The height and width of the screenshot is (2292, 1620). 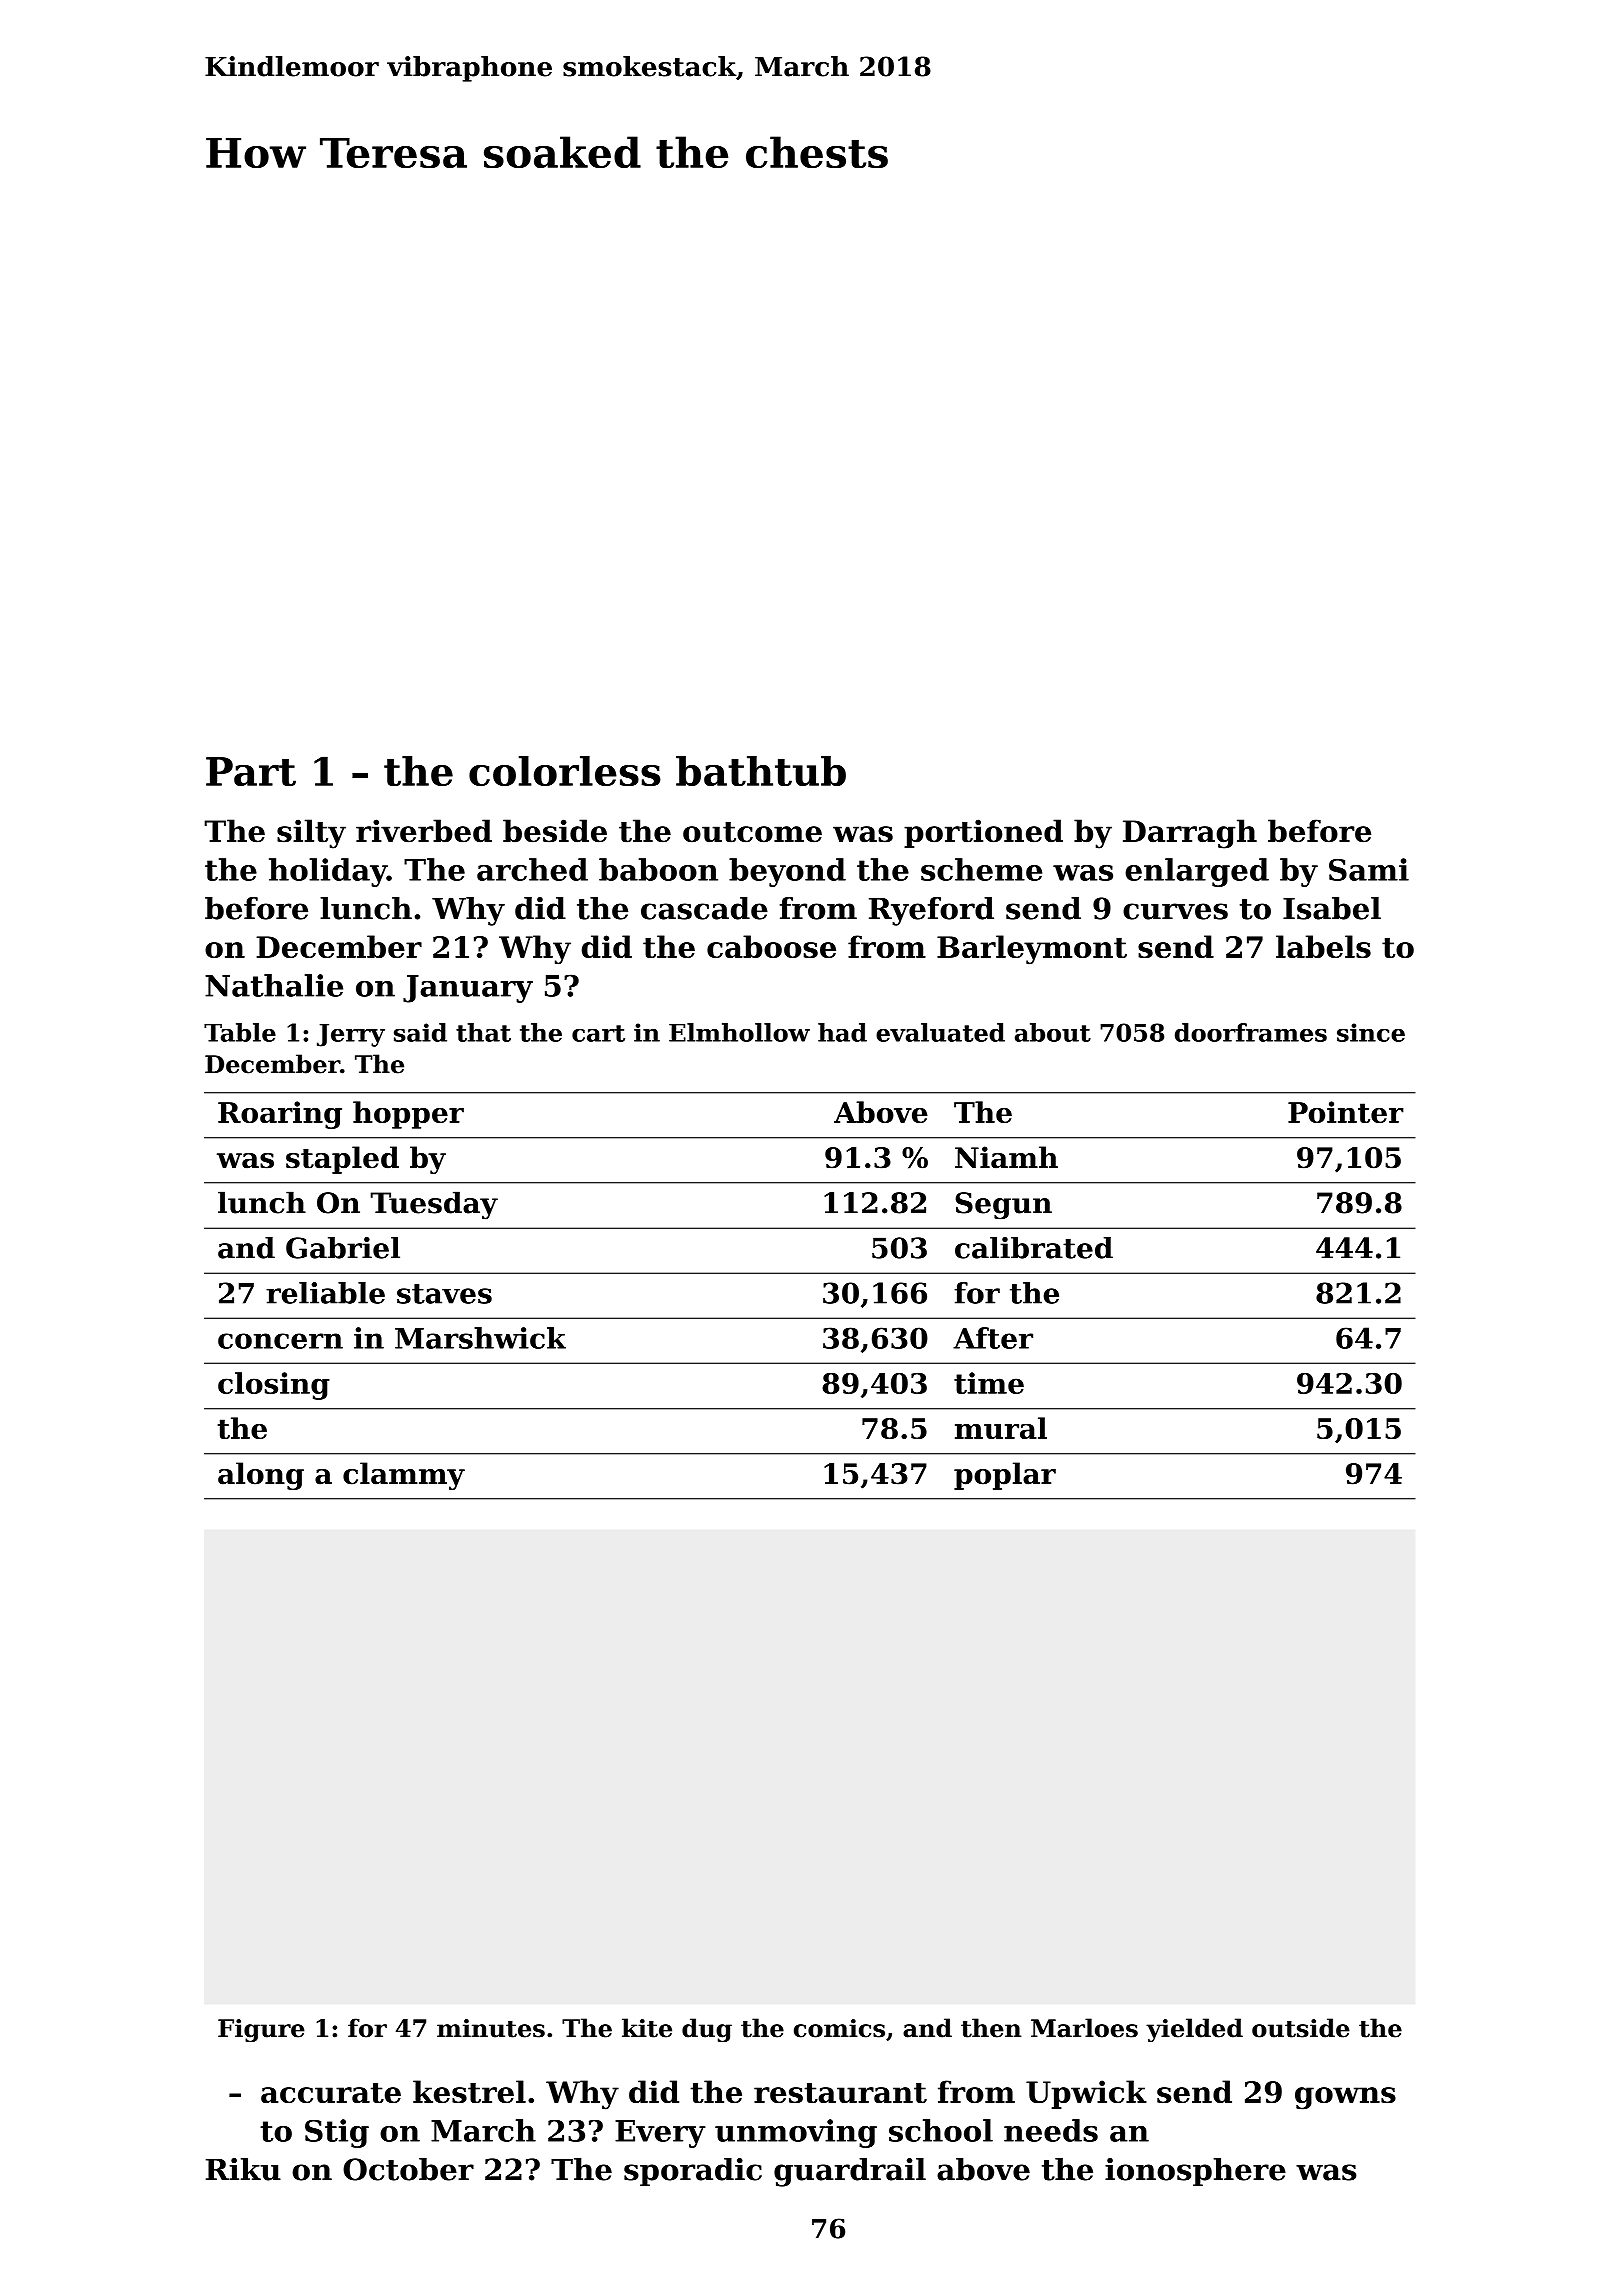 I want to click on mural, so click(x=1001, y=1428).
